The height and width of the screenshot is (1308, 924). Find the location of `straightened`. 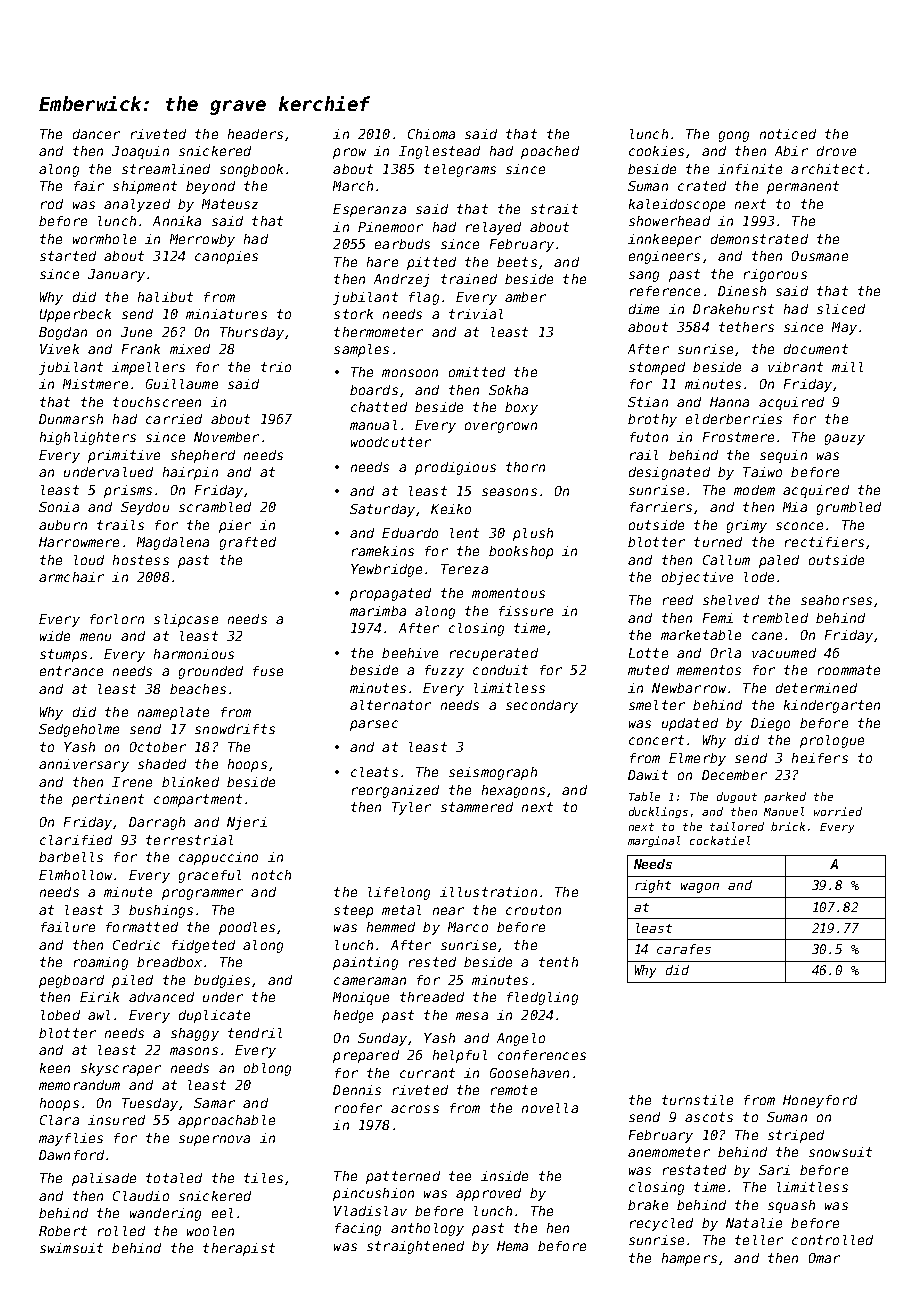

straightened is located at coordinates (415, 1247).
